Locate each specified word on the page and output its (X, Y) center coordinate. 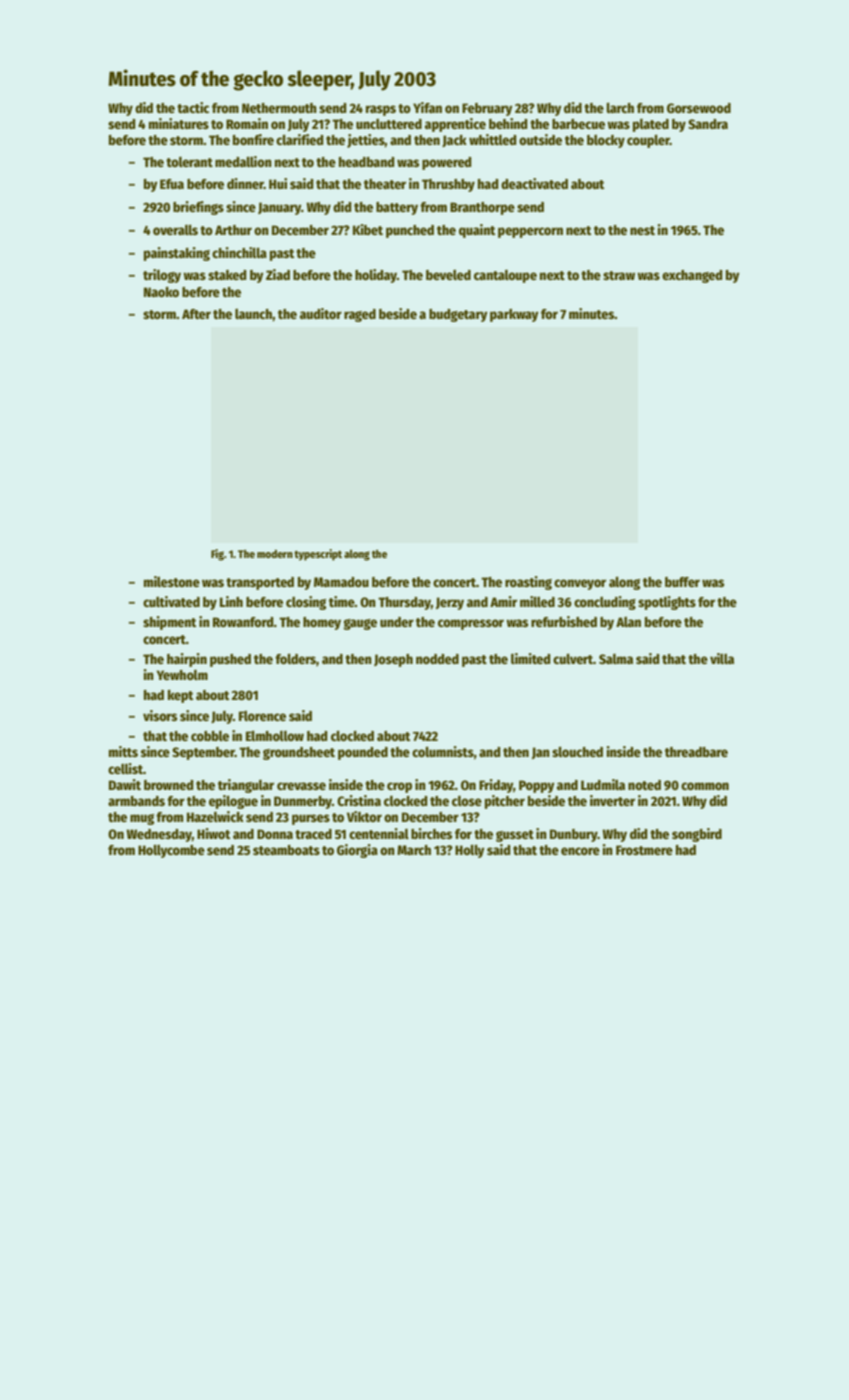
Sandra (708, 124)
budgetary (458, 315)
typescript (318, 555)
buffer (682, 582)
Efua (172, 184)
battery (397, 208)
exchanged (692, 276)
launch (253, 314)
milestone (172, 581)
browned (169, 785)
